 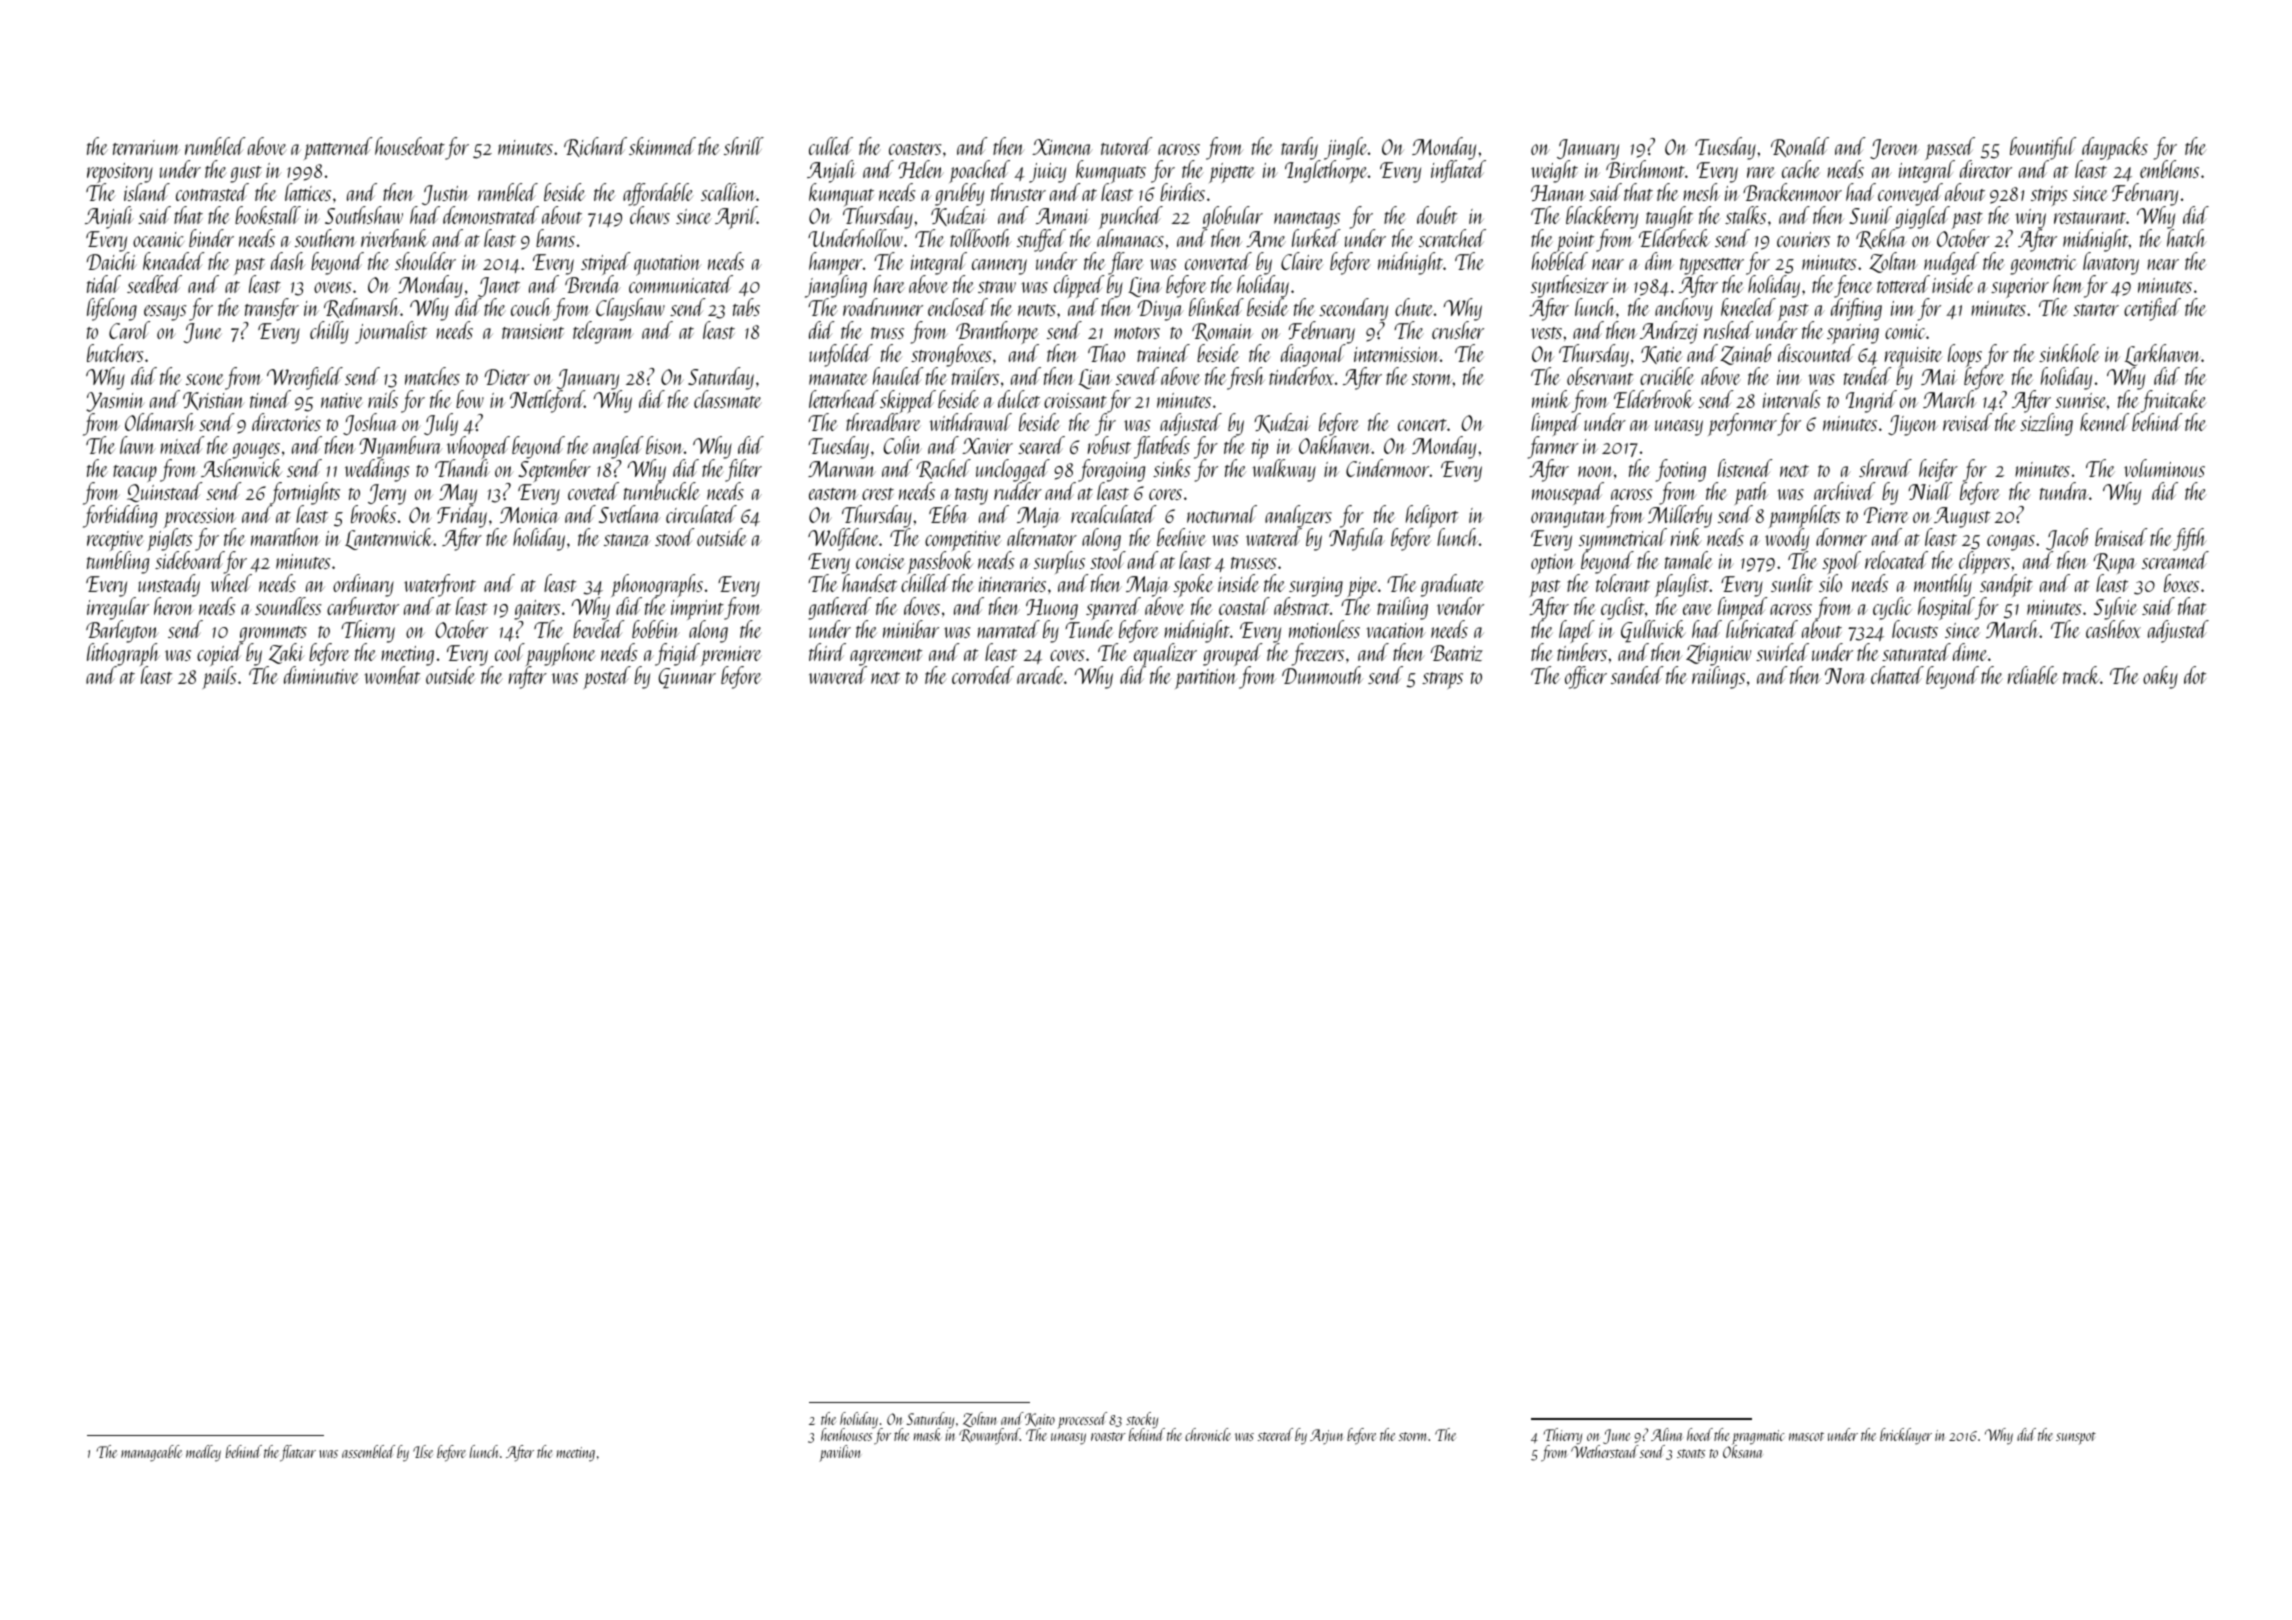 I want to click on terrarium, so click(x=146, y=147).
